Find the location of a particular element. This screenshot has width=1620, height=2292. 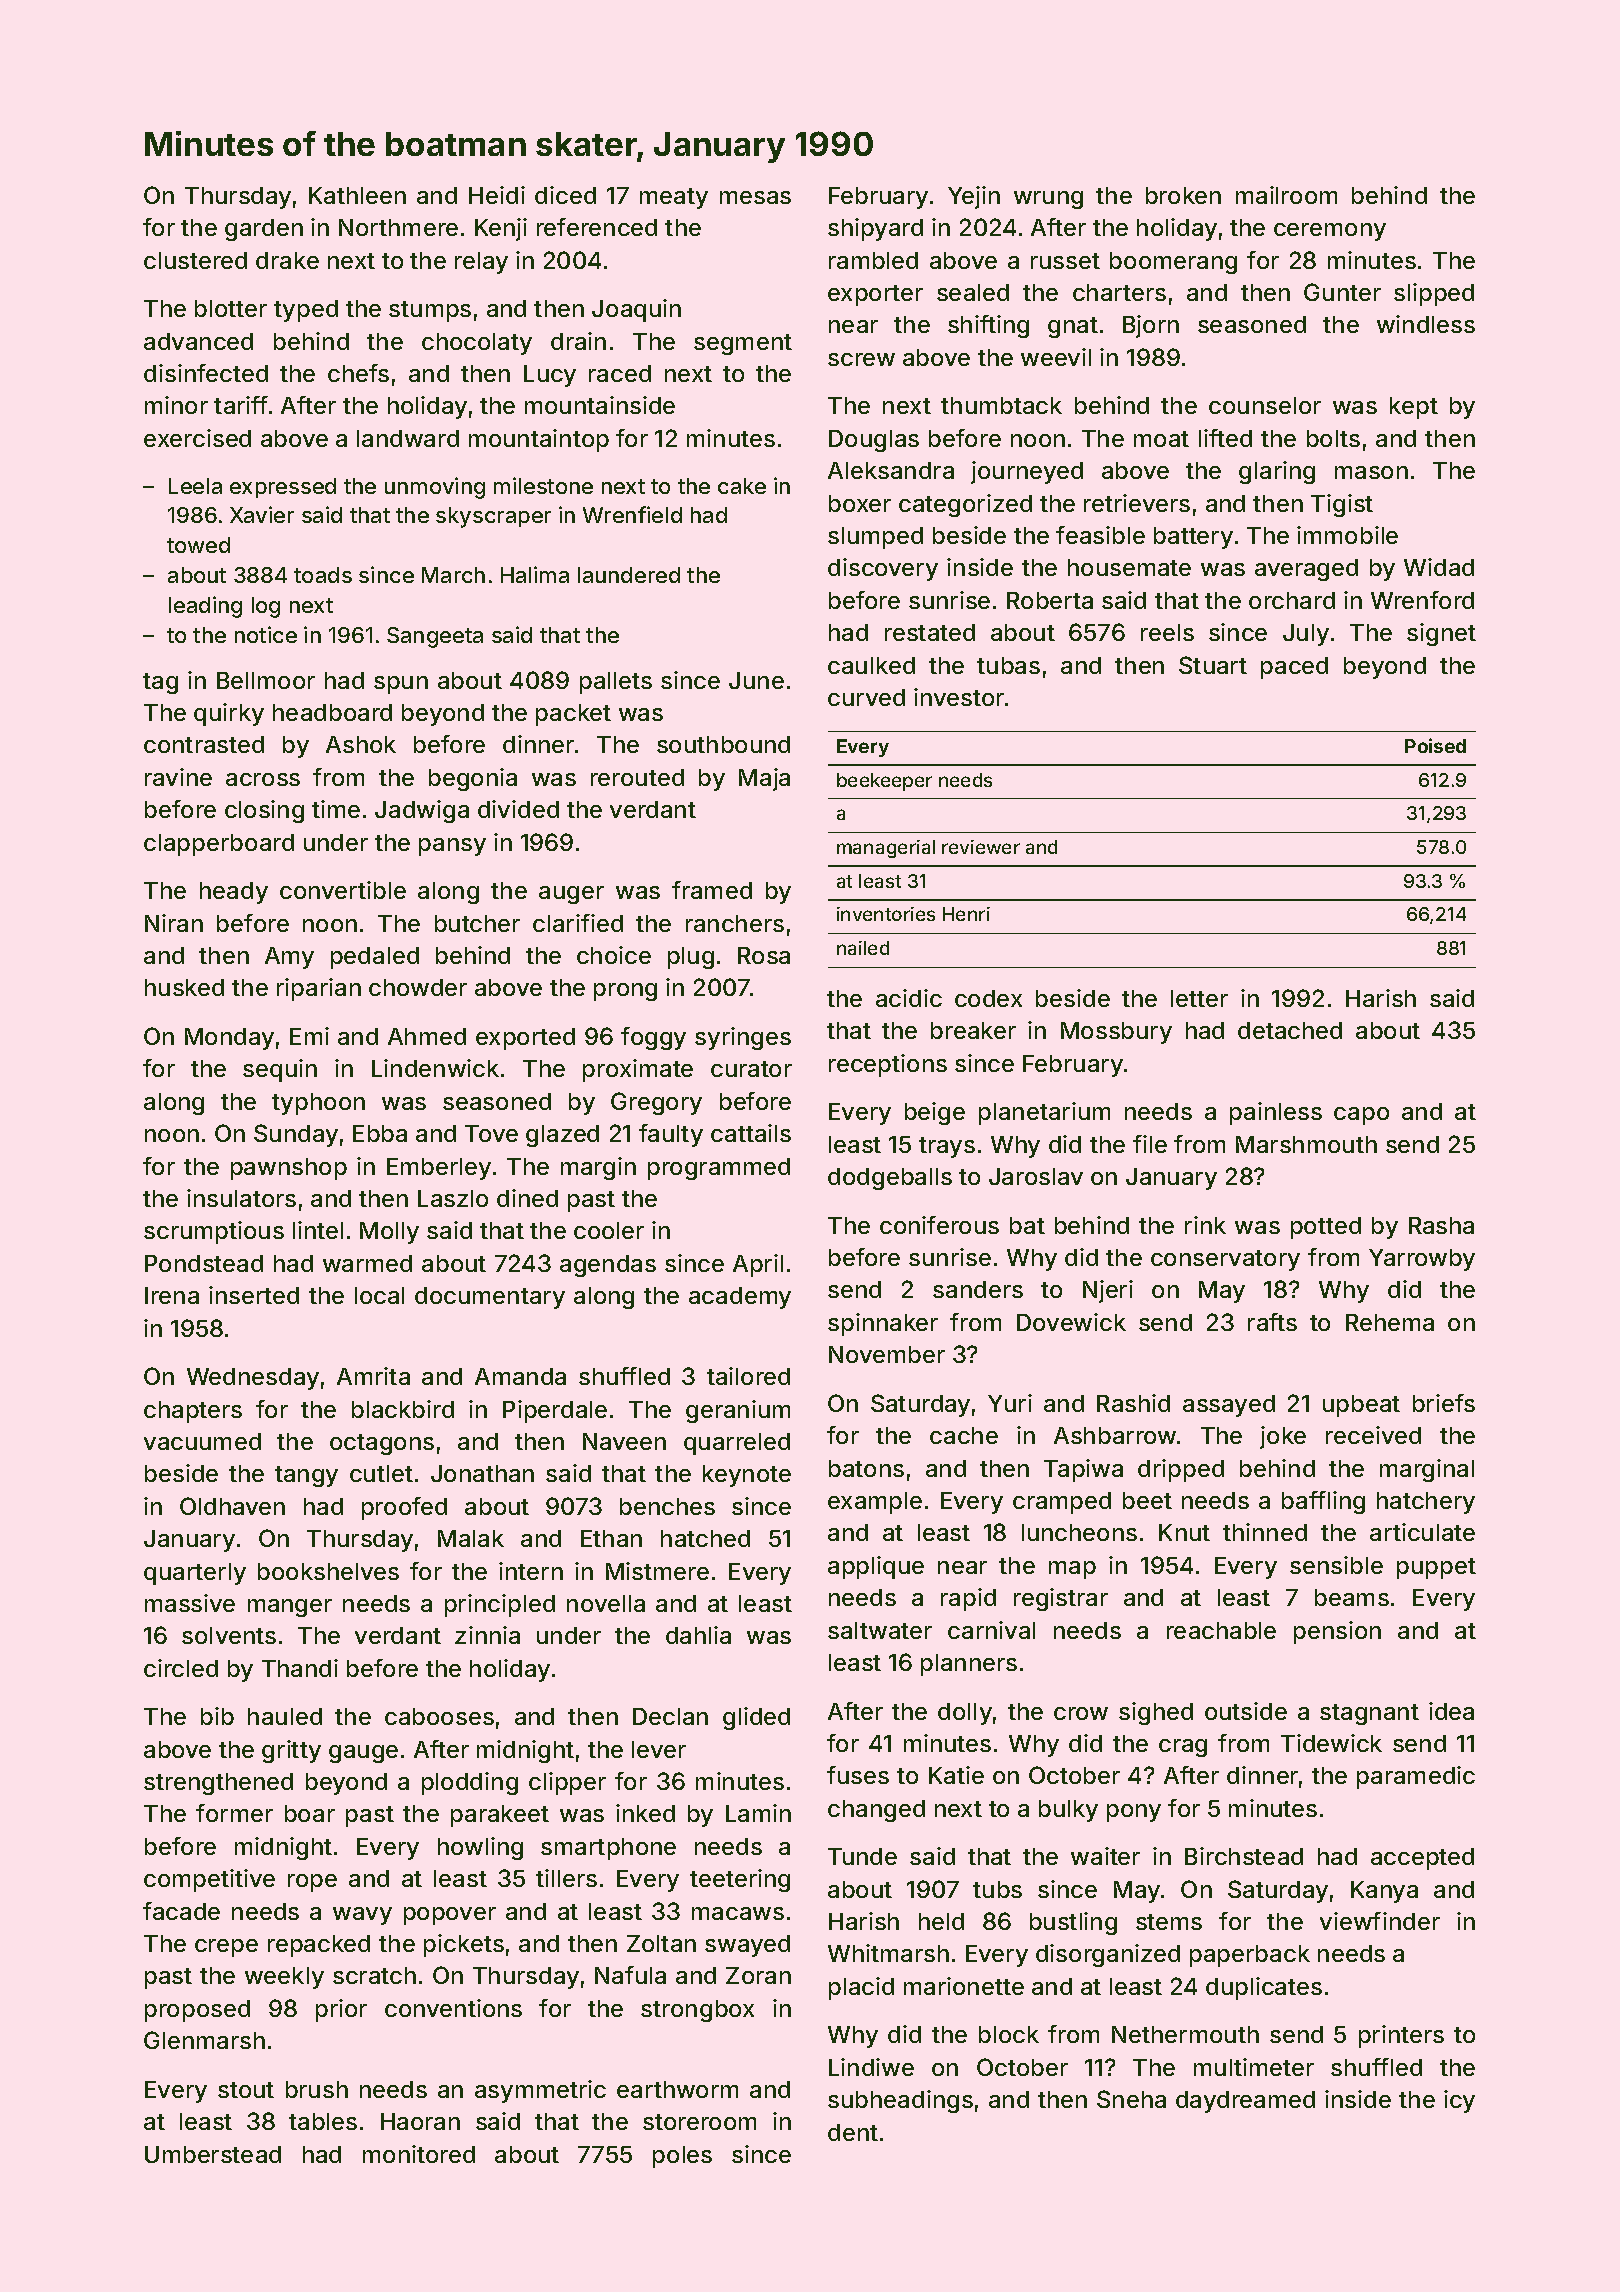

Umberstead is located at coordinates (213, 2154).
